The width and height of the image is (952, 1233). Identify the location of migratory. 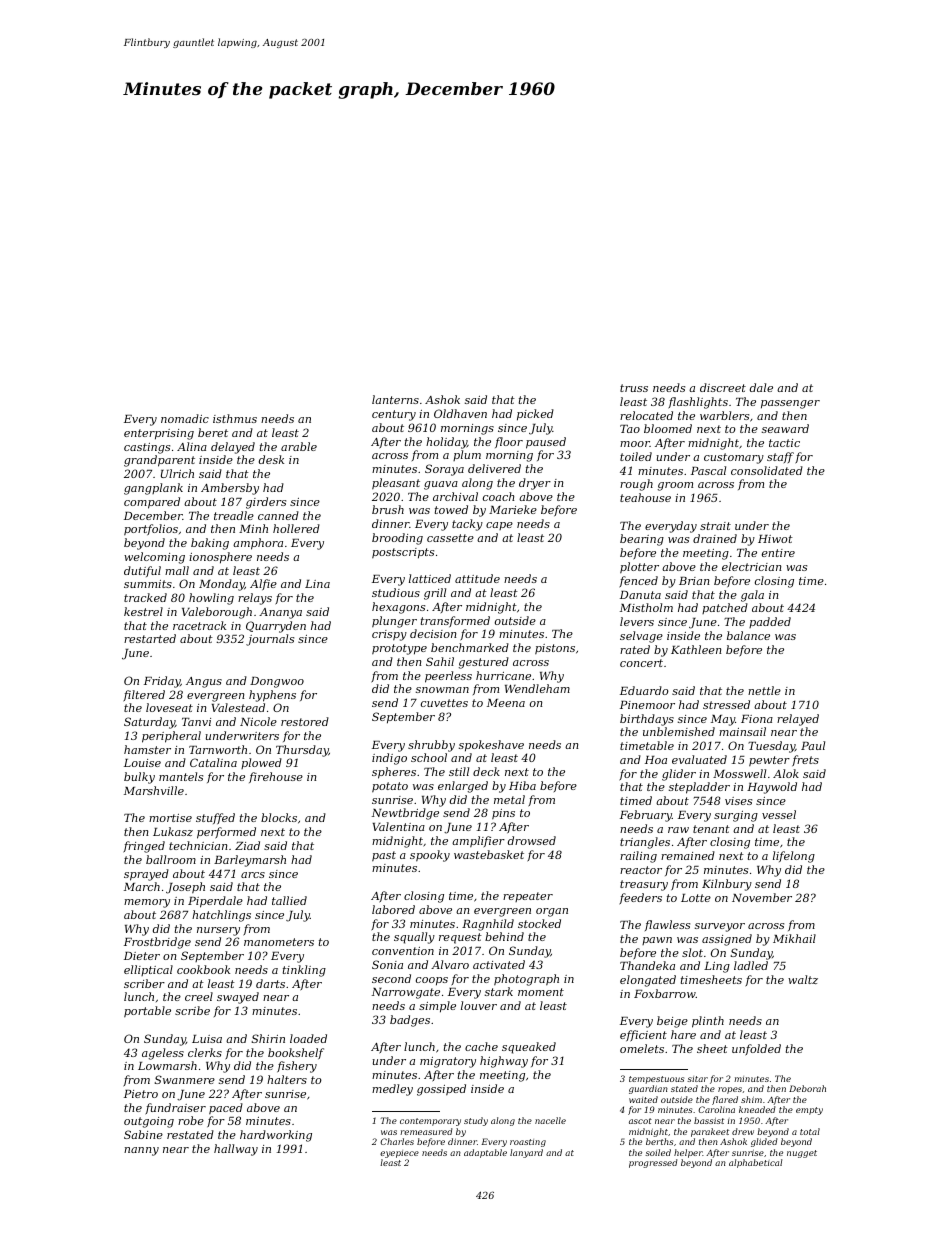
(448, 1062).
